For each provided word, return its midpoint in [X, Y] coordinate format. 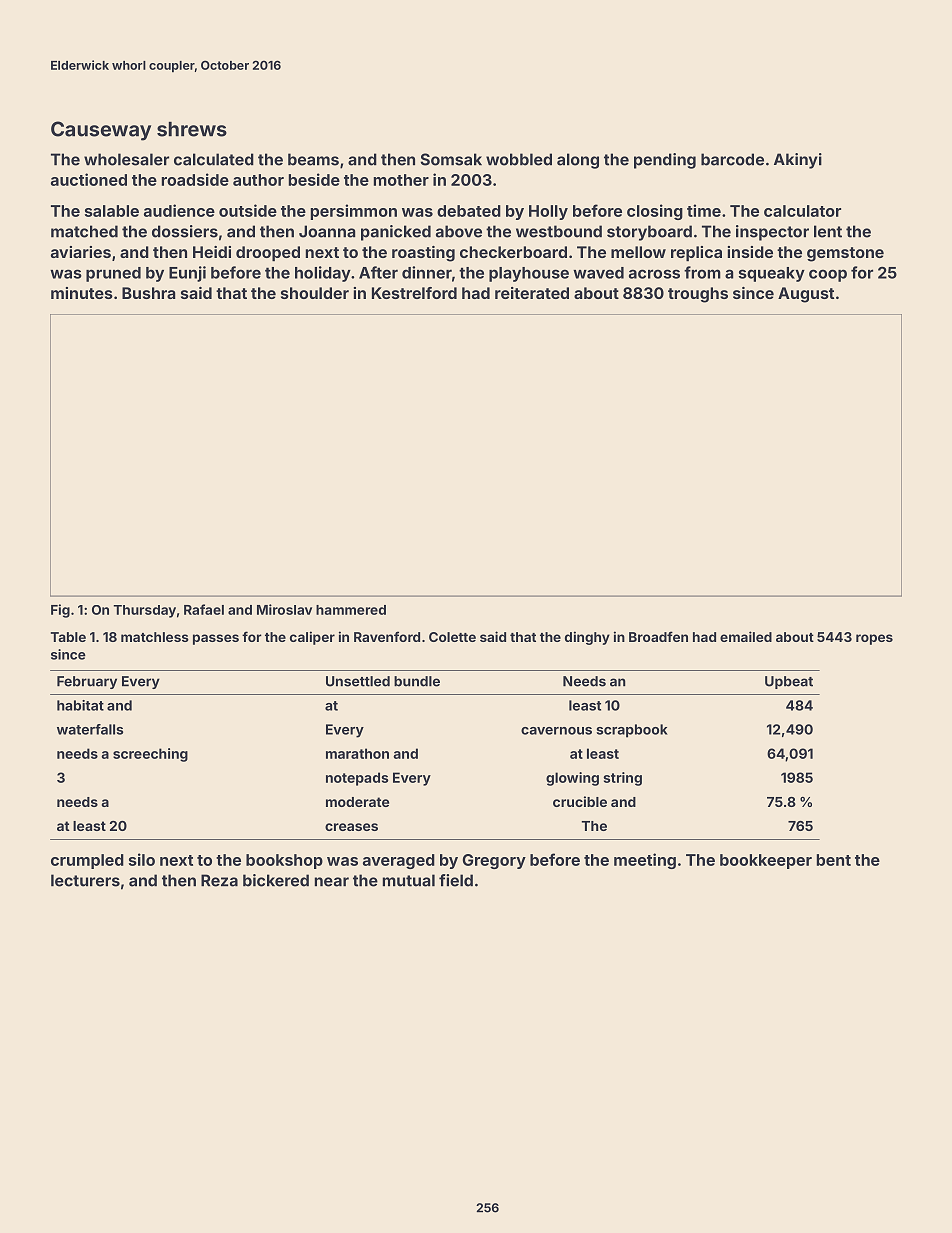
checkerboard [513, 252]
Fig [60, 611]
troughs [698, 295]
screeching [150, 755]
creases [351, 827]
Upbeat [789, 682]
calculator [802, 211]
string [622, 779]
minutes [82, 293]
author [258, 180]
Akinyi [798, 161]
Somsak [451, 159]
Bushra [149, 293]
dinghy [587, 638]
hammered [351, 610]
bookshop [284, 861]
